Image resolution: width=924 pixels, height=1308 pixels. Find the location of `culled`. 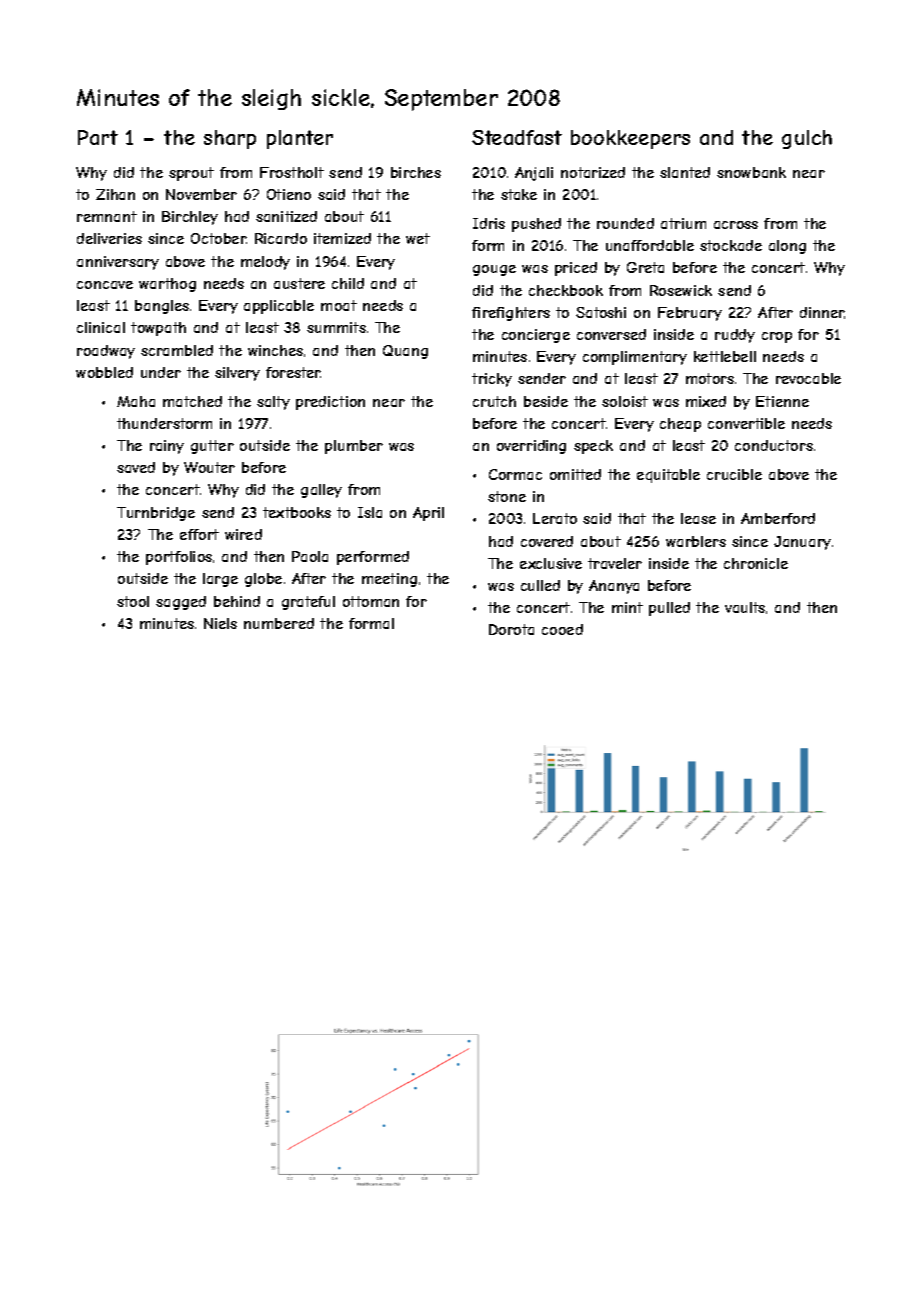

culled is located at coordinates (540, 585).
